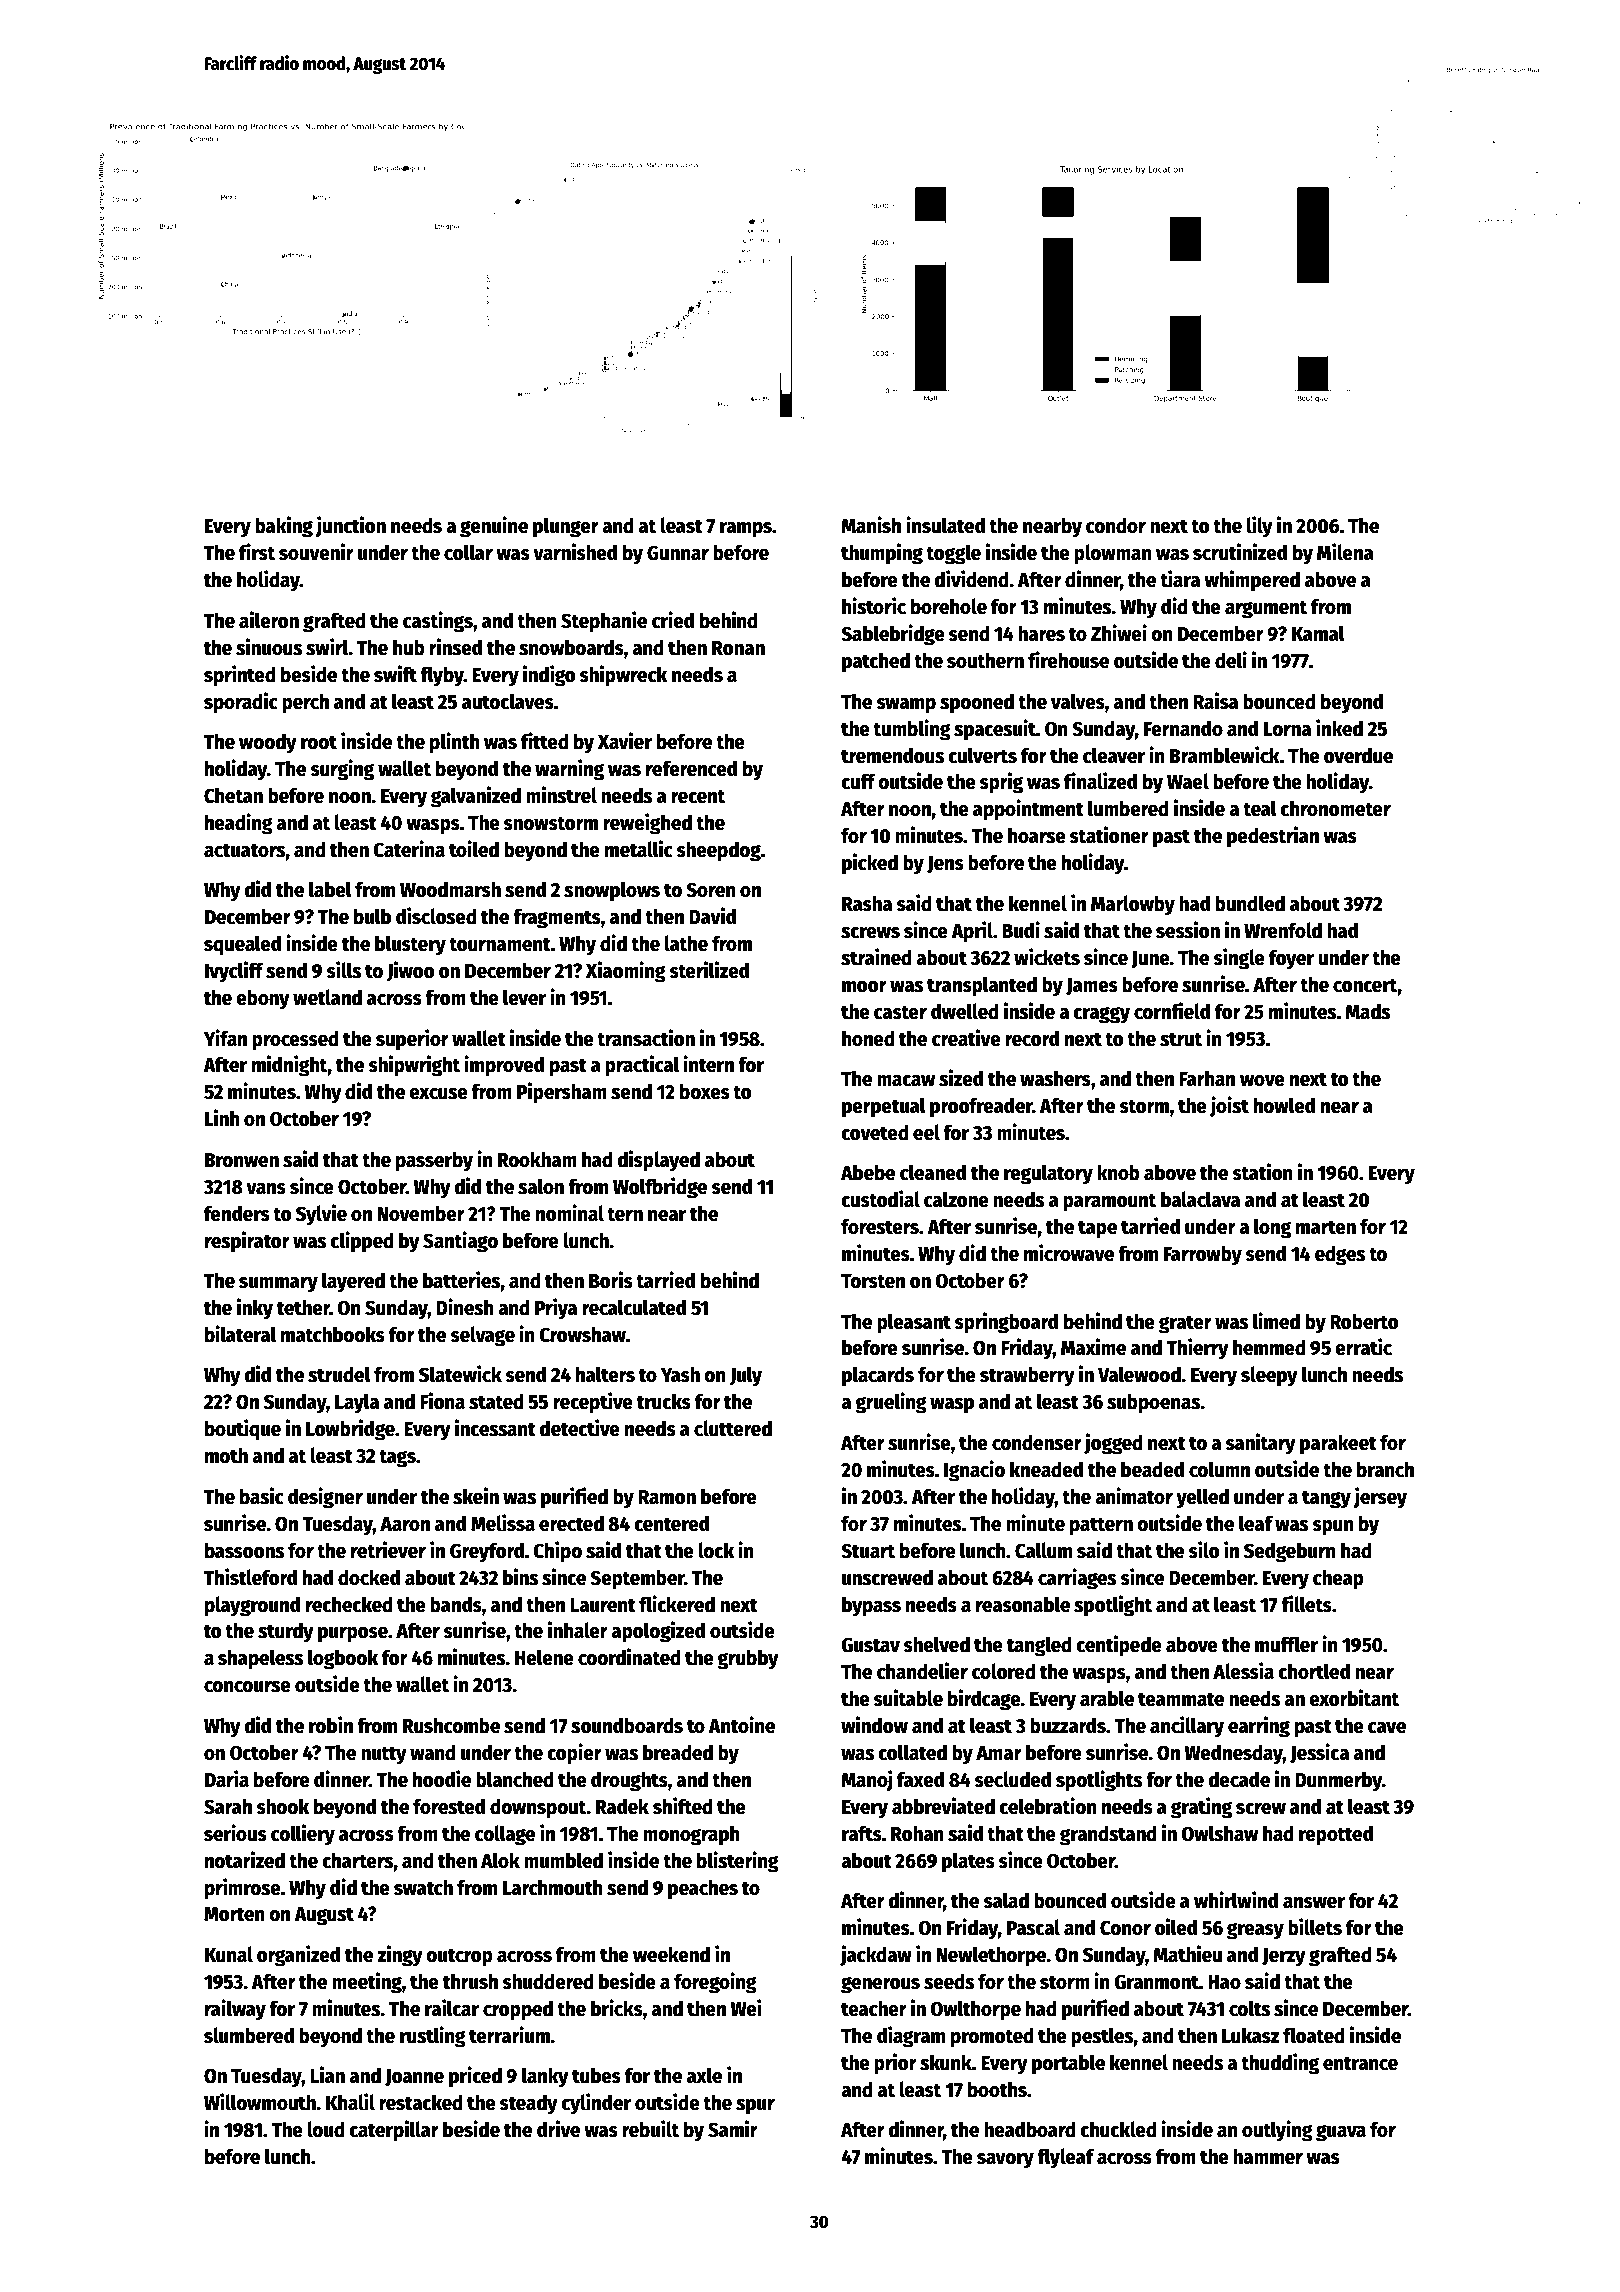 The height and width of the page is (2292, 1620). What do you see at coordinates (284, 527) in the page?
I see `baking` at bounding box center [284, 527].
